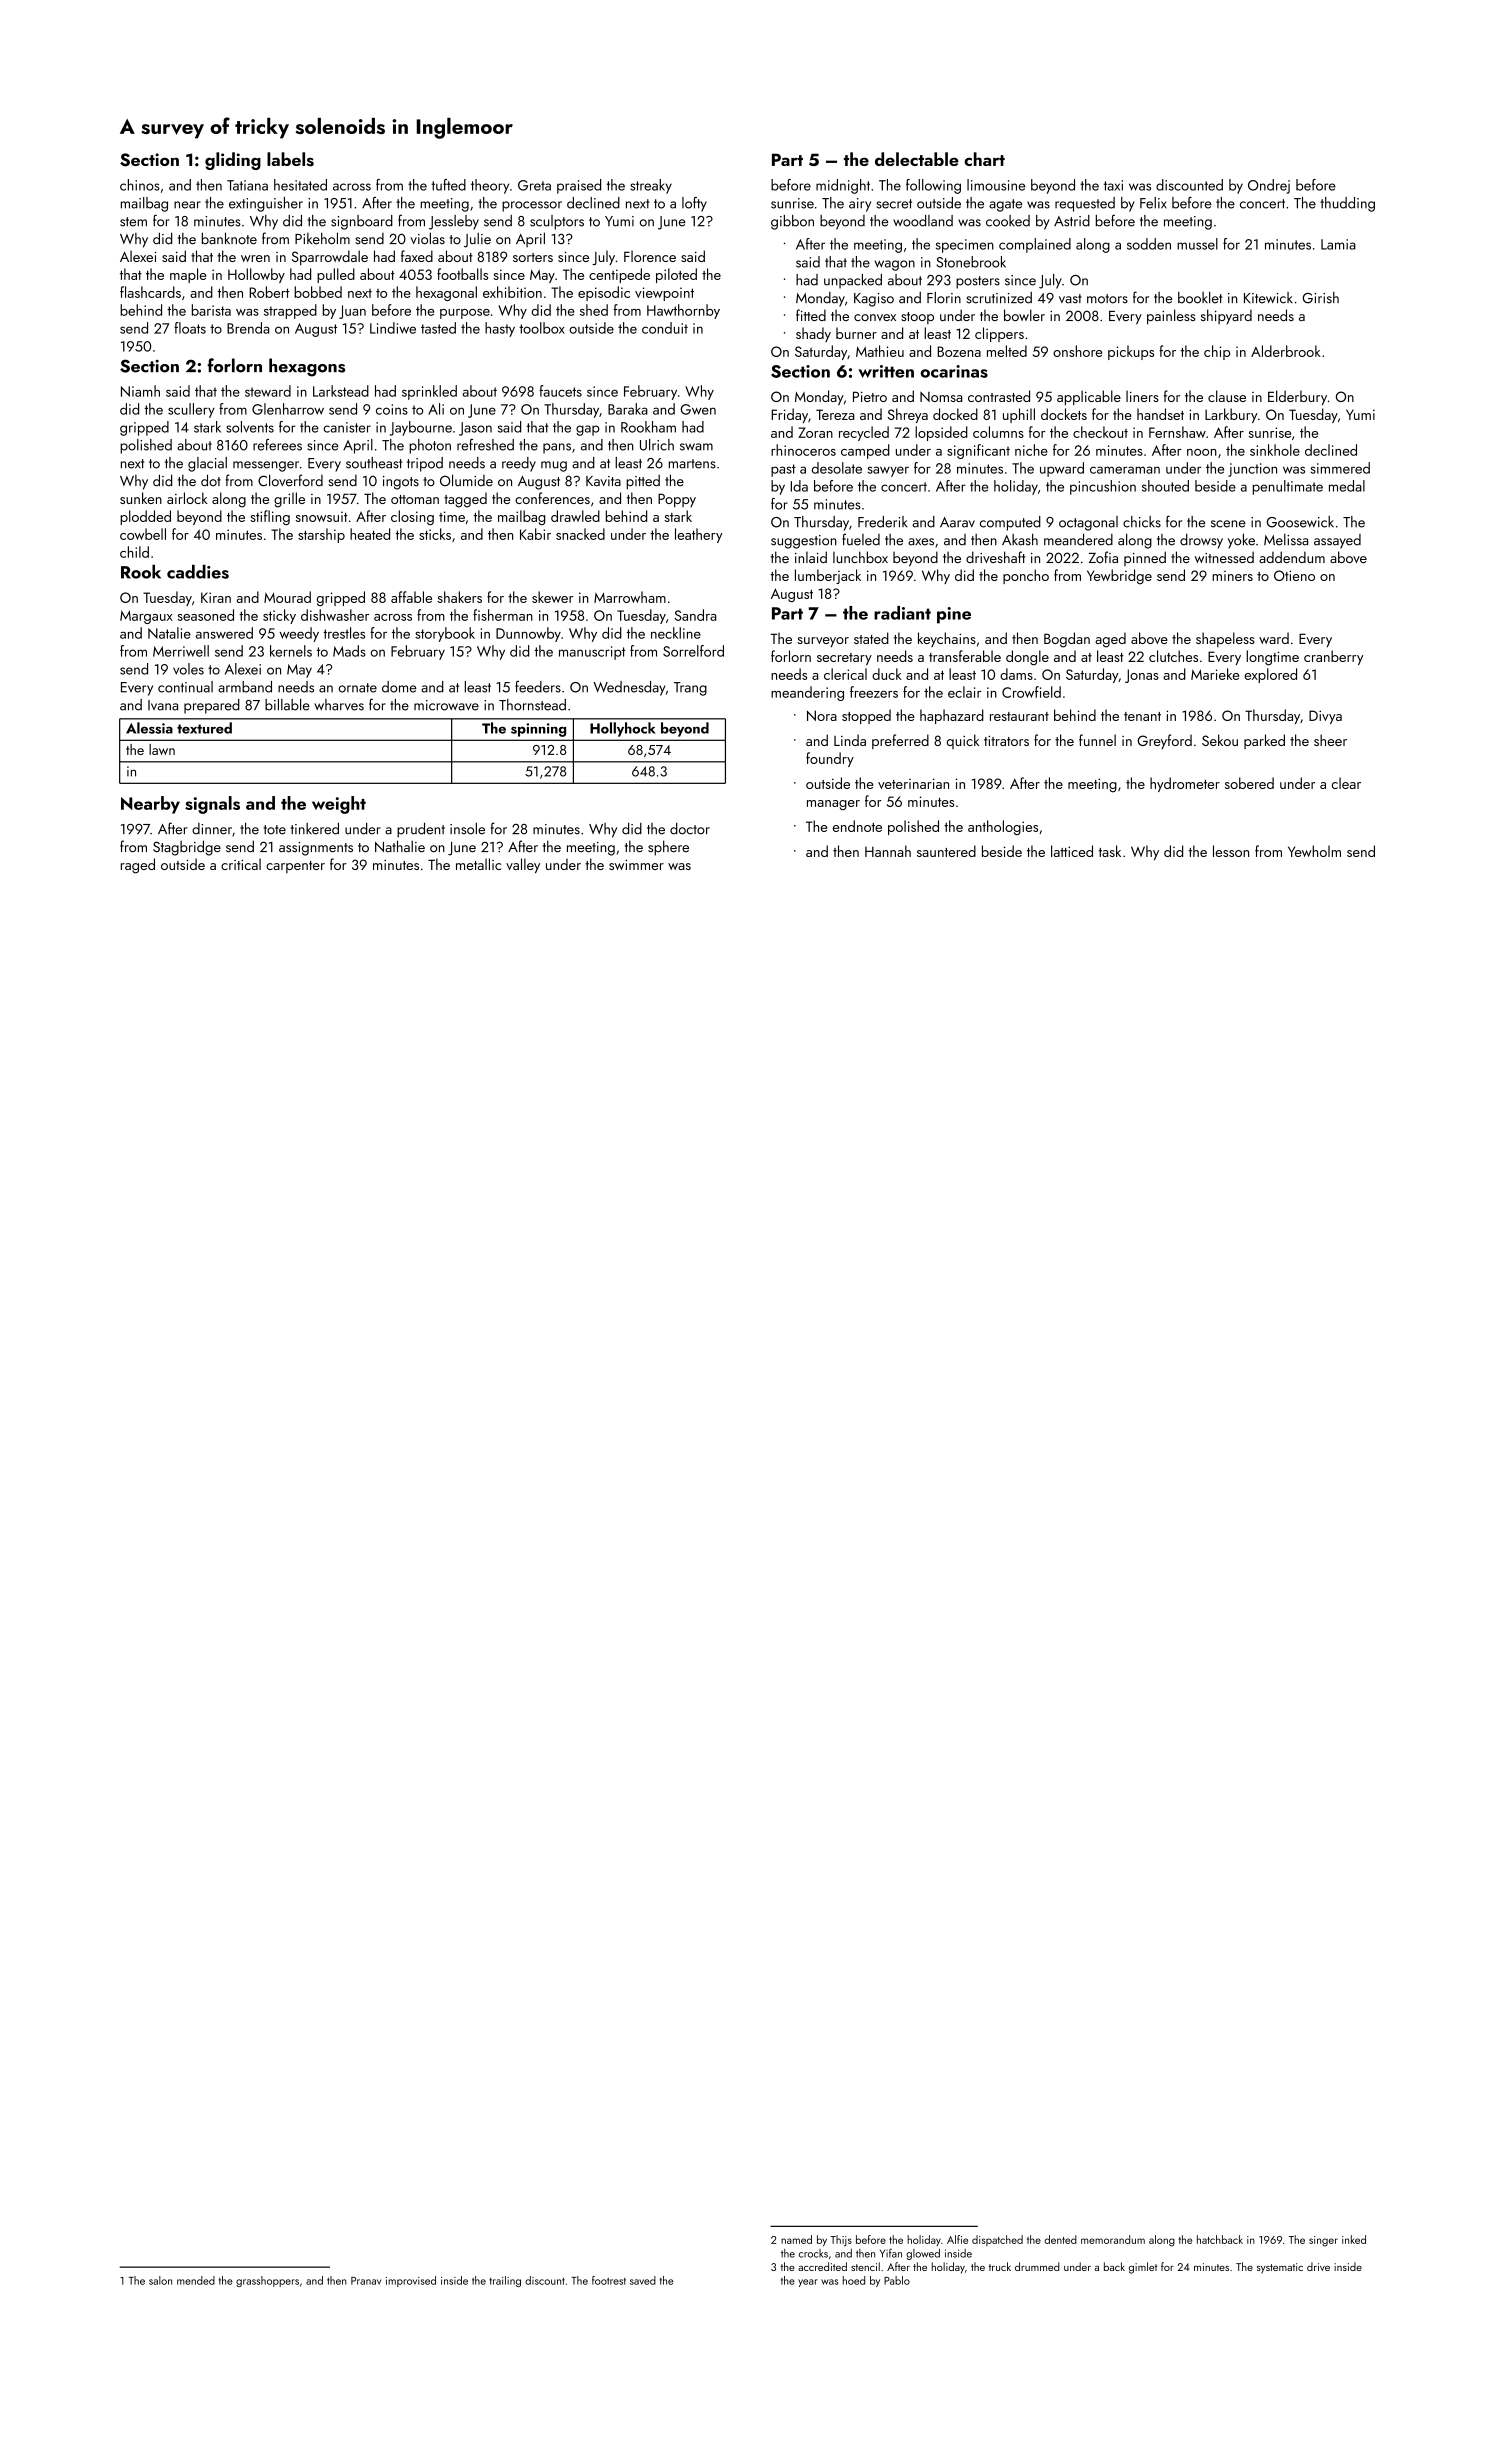 This document has height=2464, width=1496. Describe the element at coordinates (1231, 851) in the document. I see `lesson` at that location.
